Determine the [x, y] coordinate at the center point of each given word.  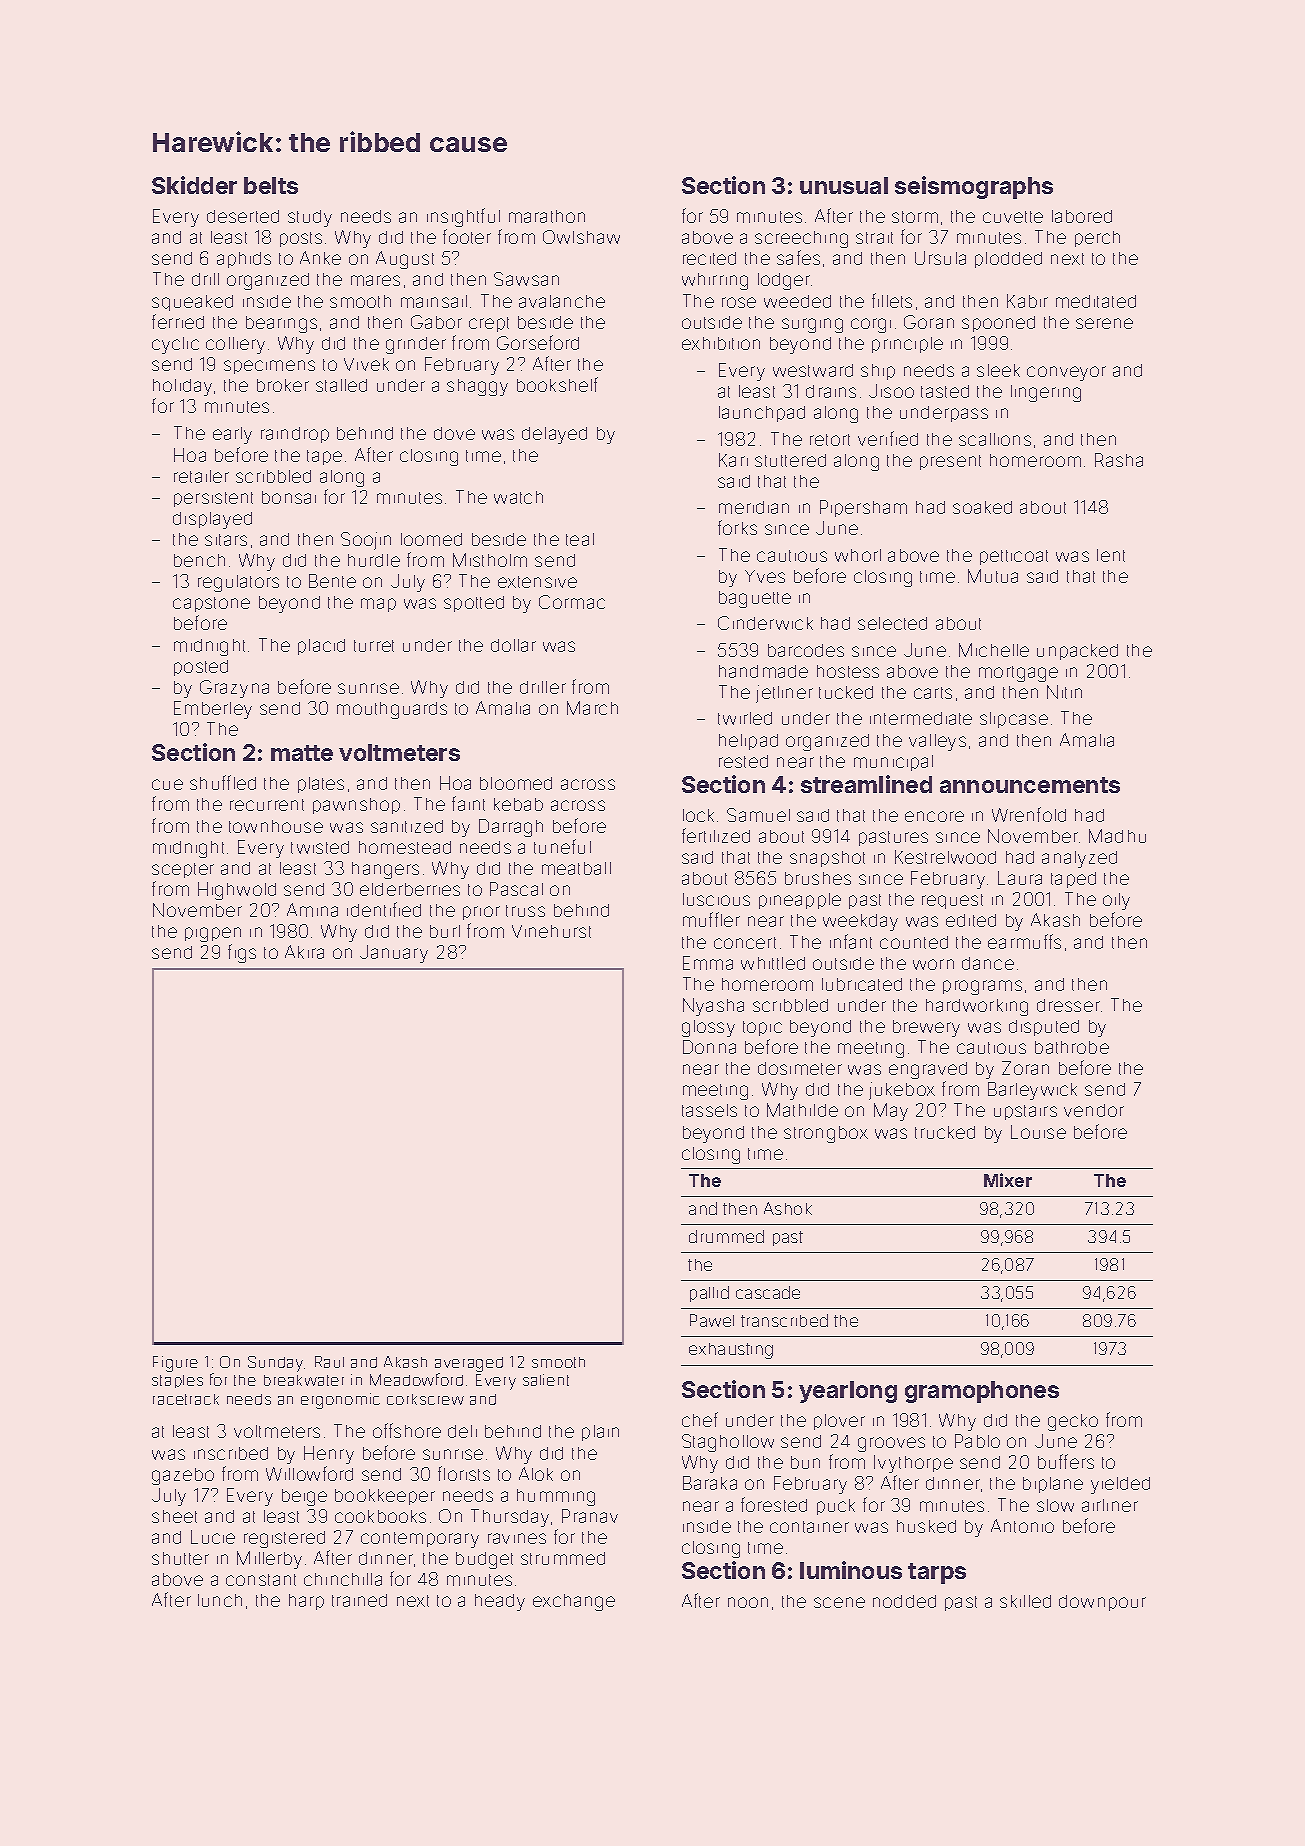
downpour [1102, 1603]
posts [301, 239]
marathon [547, 216]
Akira [304, 952]
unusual [844, 185]
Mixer [1008, 1180]
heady [500, 1602]
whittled [773, 963]
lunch [220, 1600]
